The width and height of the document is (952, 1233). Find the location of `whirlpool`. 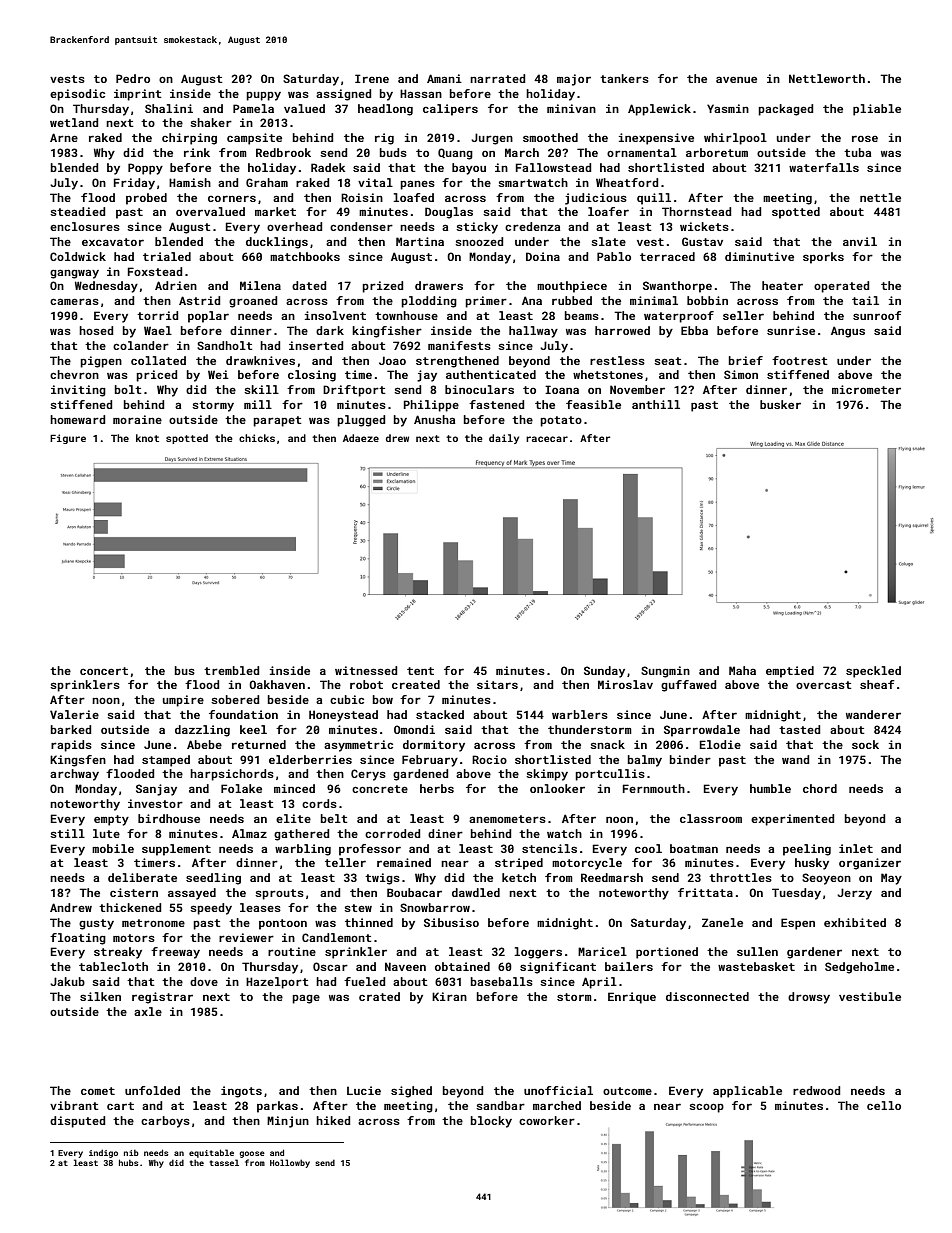

whirlpool is located at coordinates (735, 139).
